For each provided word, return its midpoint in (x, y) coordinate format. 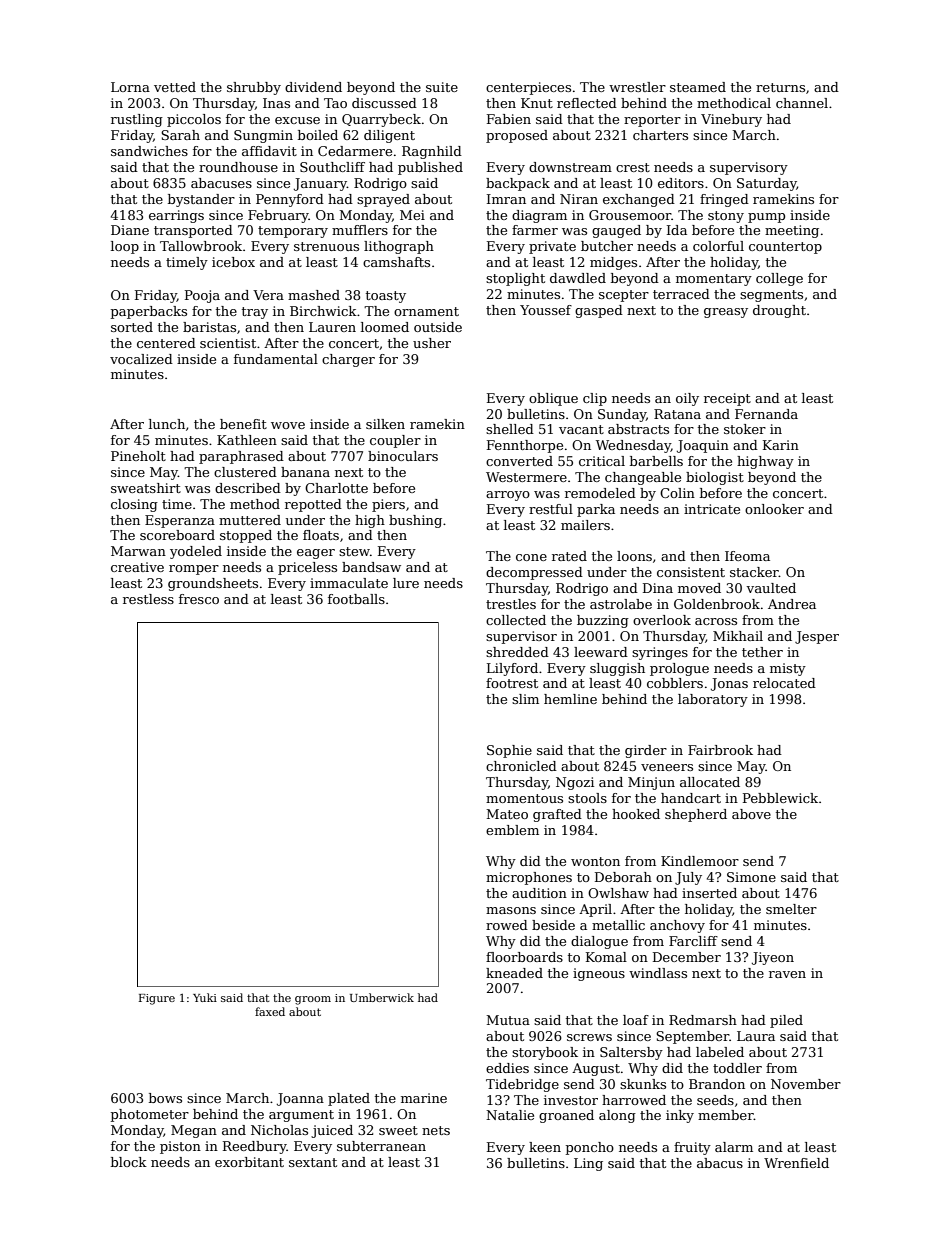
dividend (313, 87)
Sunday (622, 415)
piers (388, 505)
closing (134, 505)
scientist (228, 343)
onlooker (774, 509)
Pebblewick (780, 798)
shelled (510, 429)
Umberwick (382, 997)
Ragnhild (432, 152)
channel (802, 103)
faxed (270, 1011)
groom (313, 1000)
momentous (524, 798)
